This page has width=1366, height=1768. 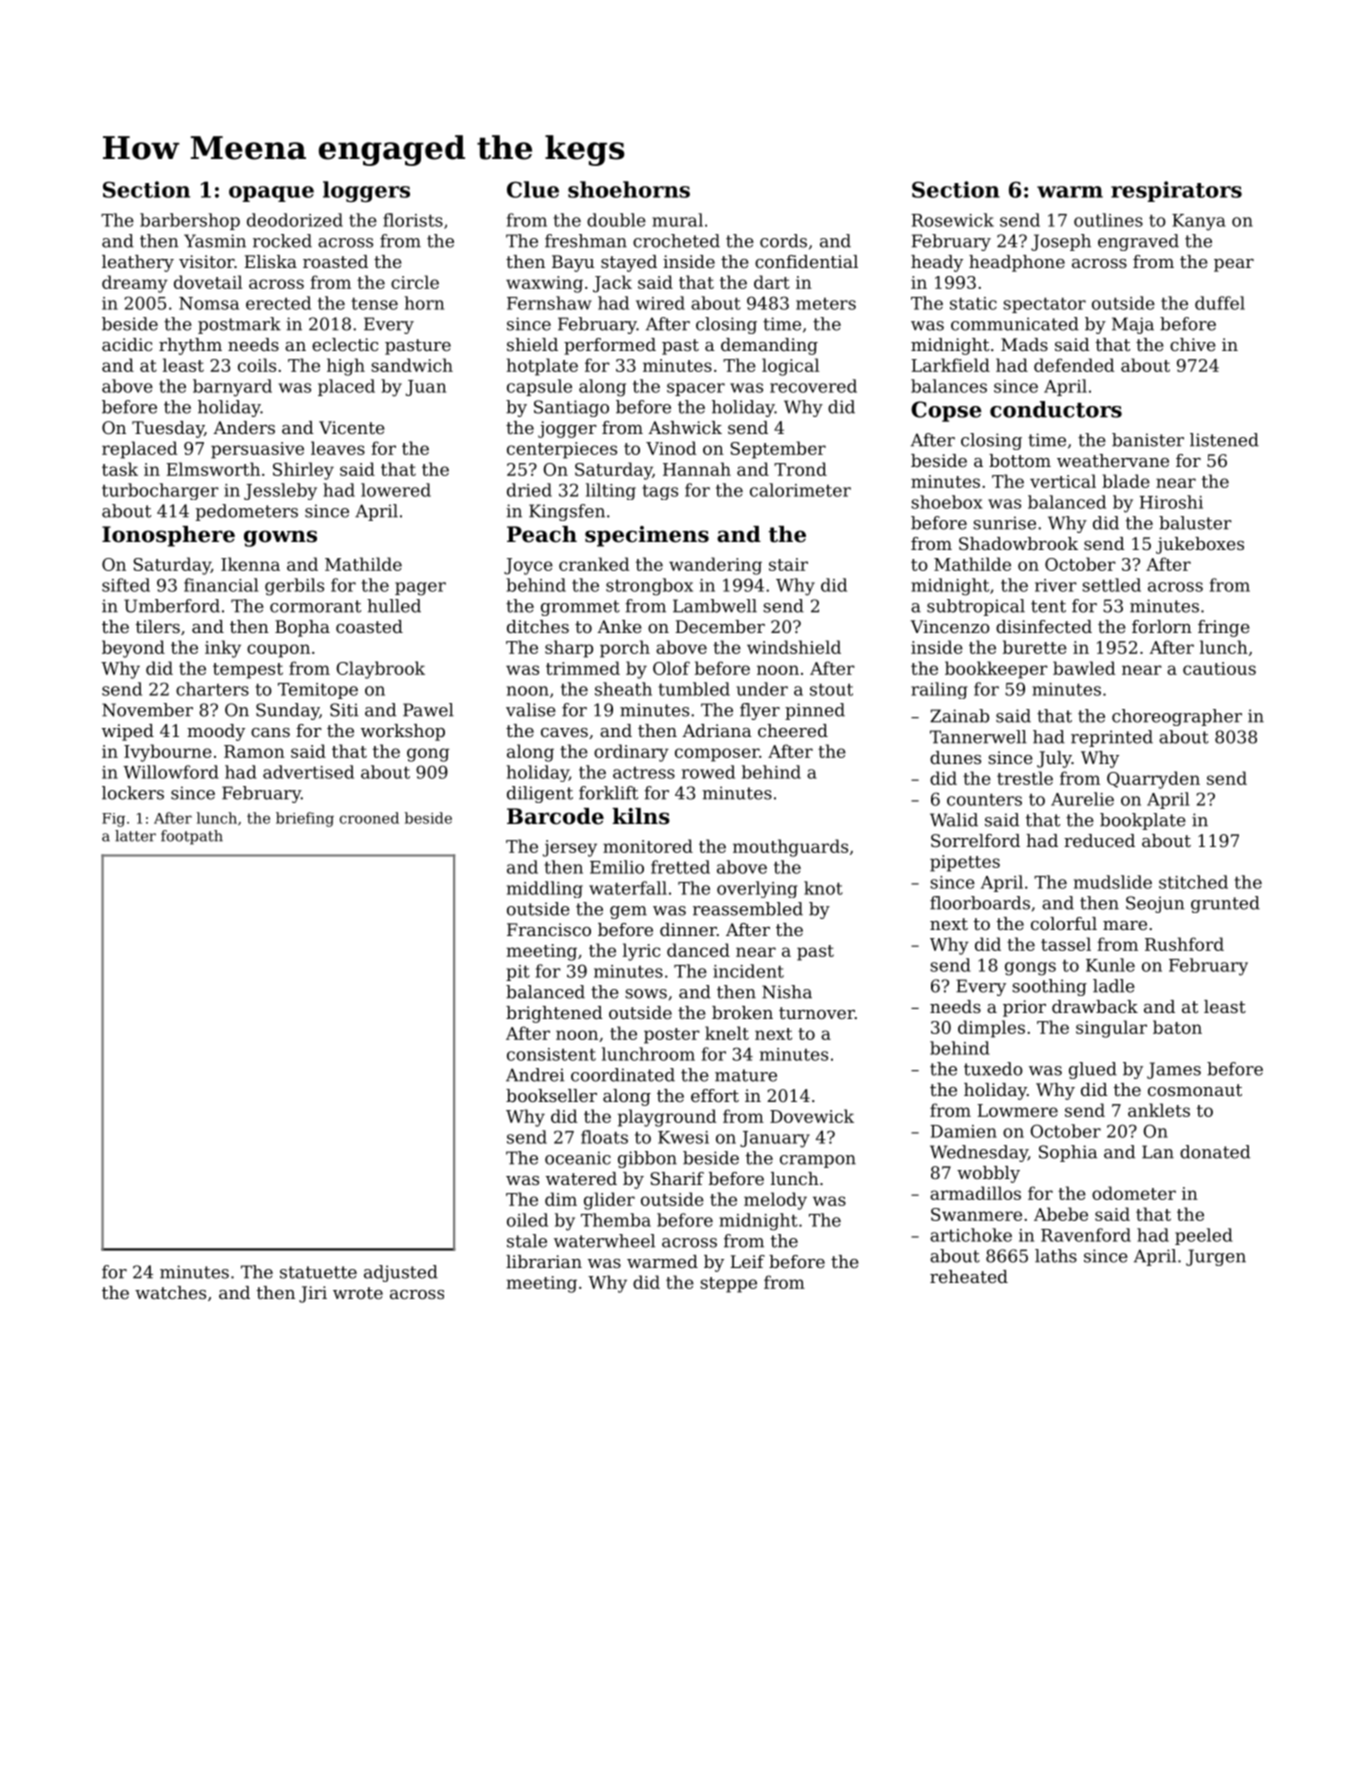 I want to click on stair, so click(x=788, y=564).
